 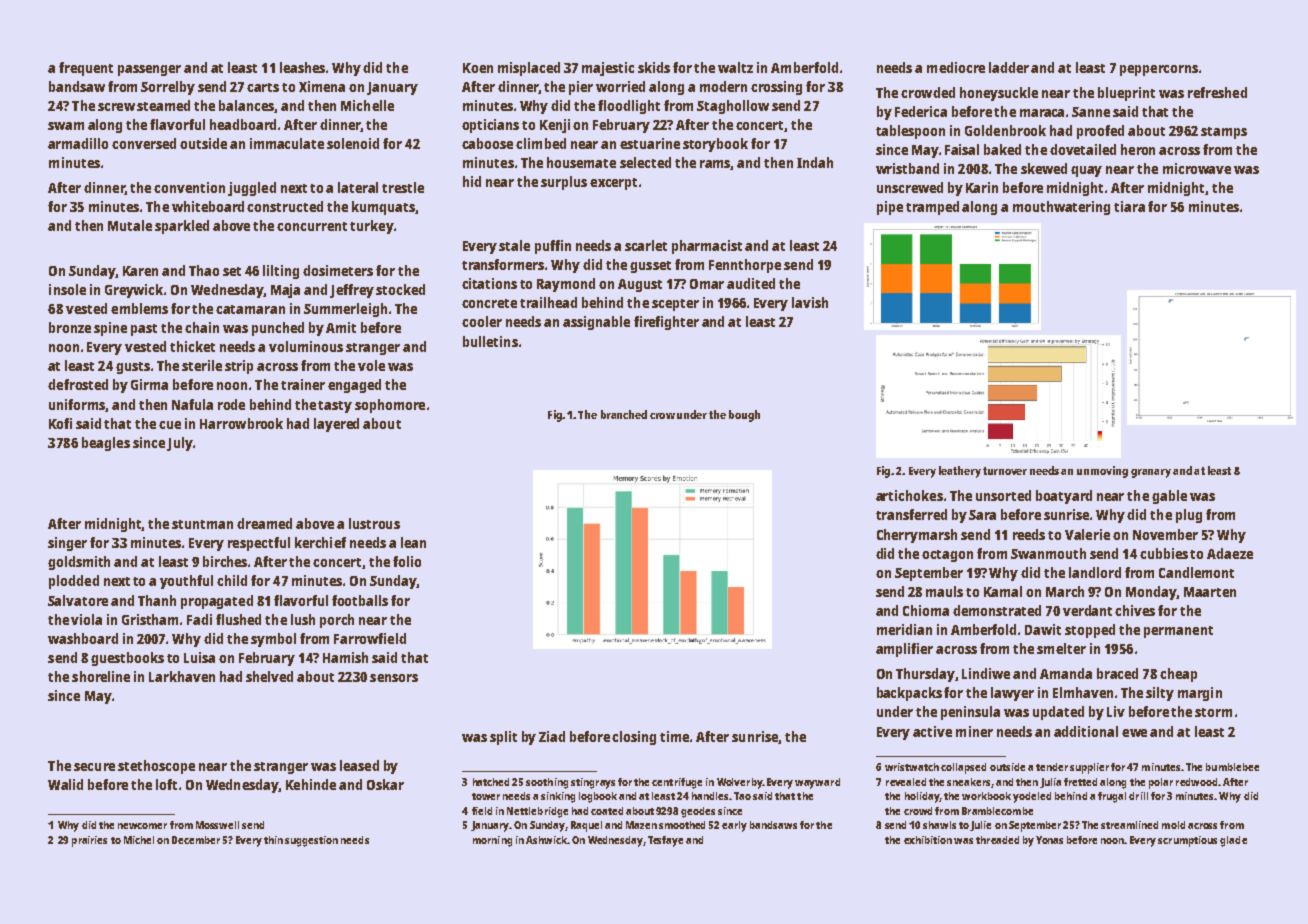 I want to click on refreshed, so click(x=1217, y=92).
